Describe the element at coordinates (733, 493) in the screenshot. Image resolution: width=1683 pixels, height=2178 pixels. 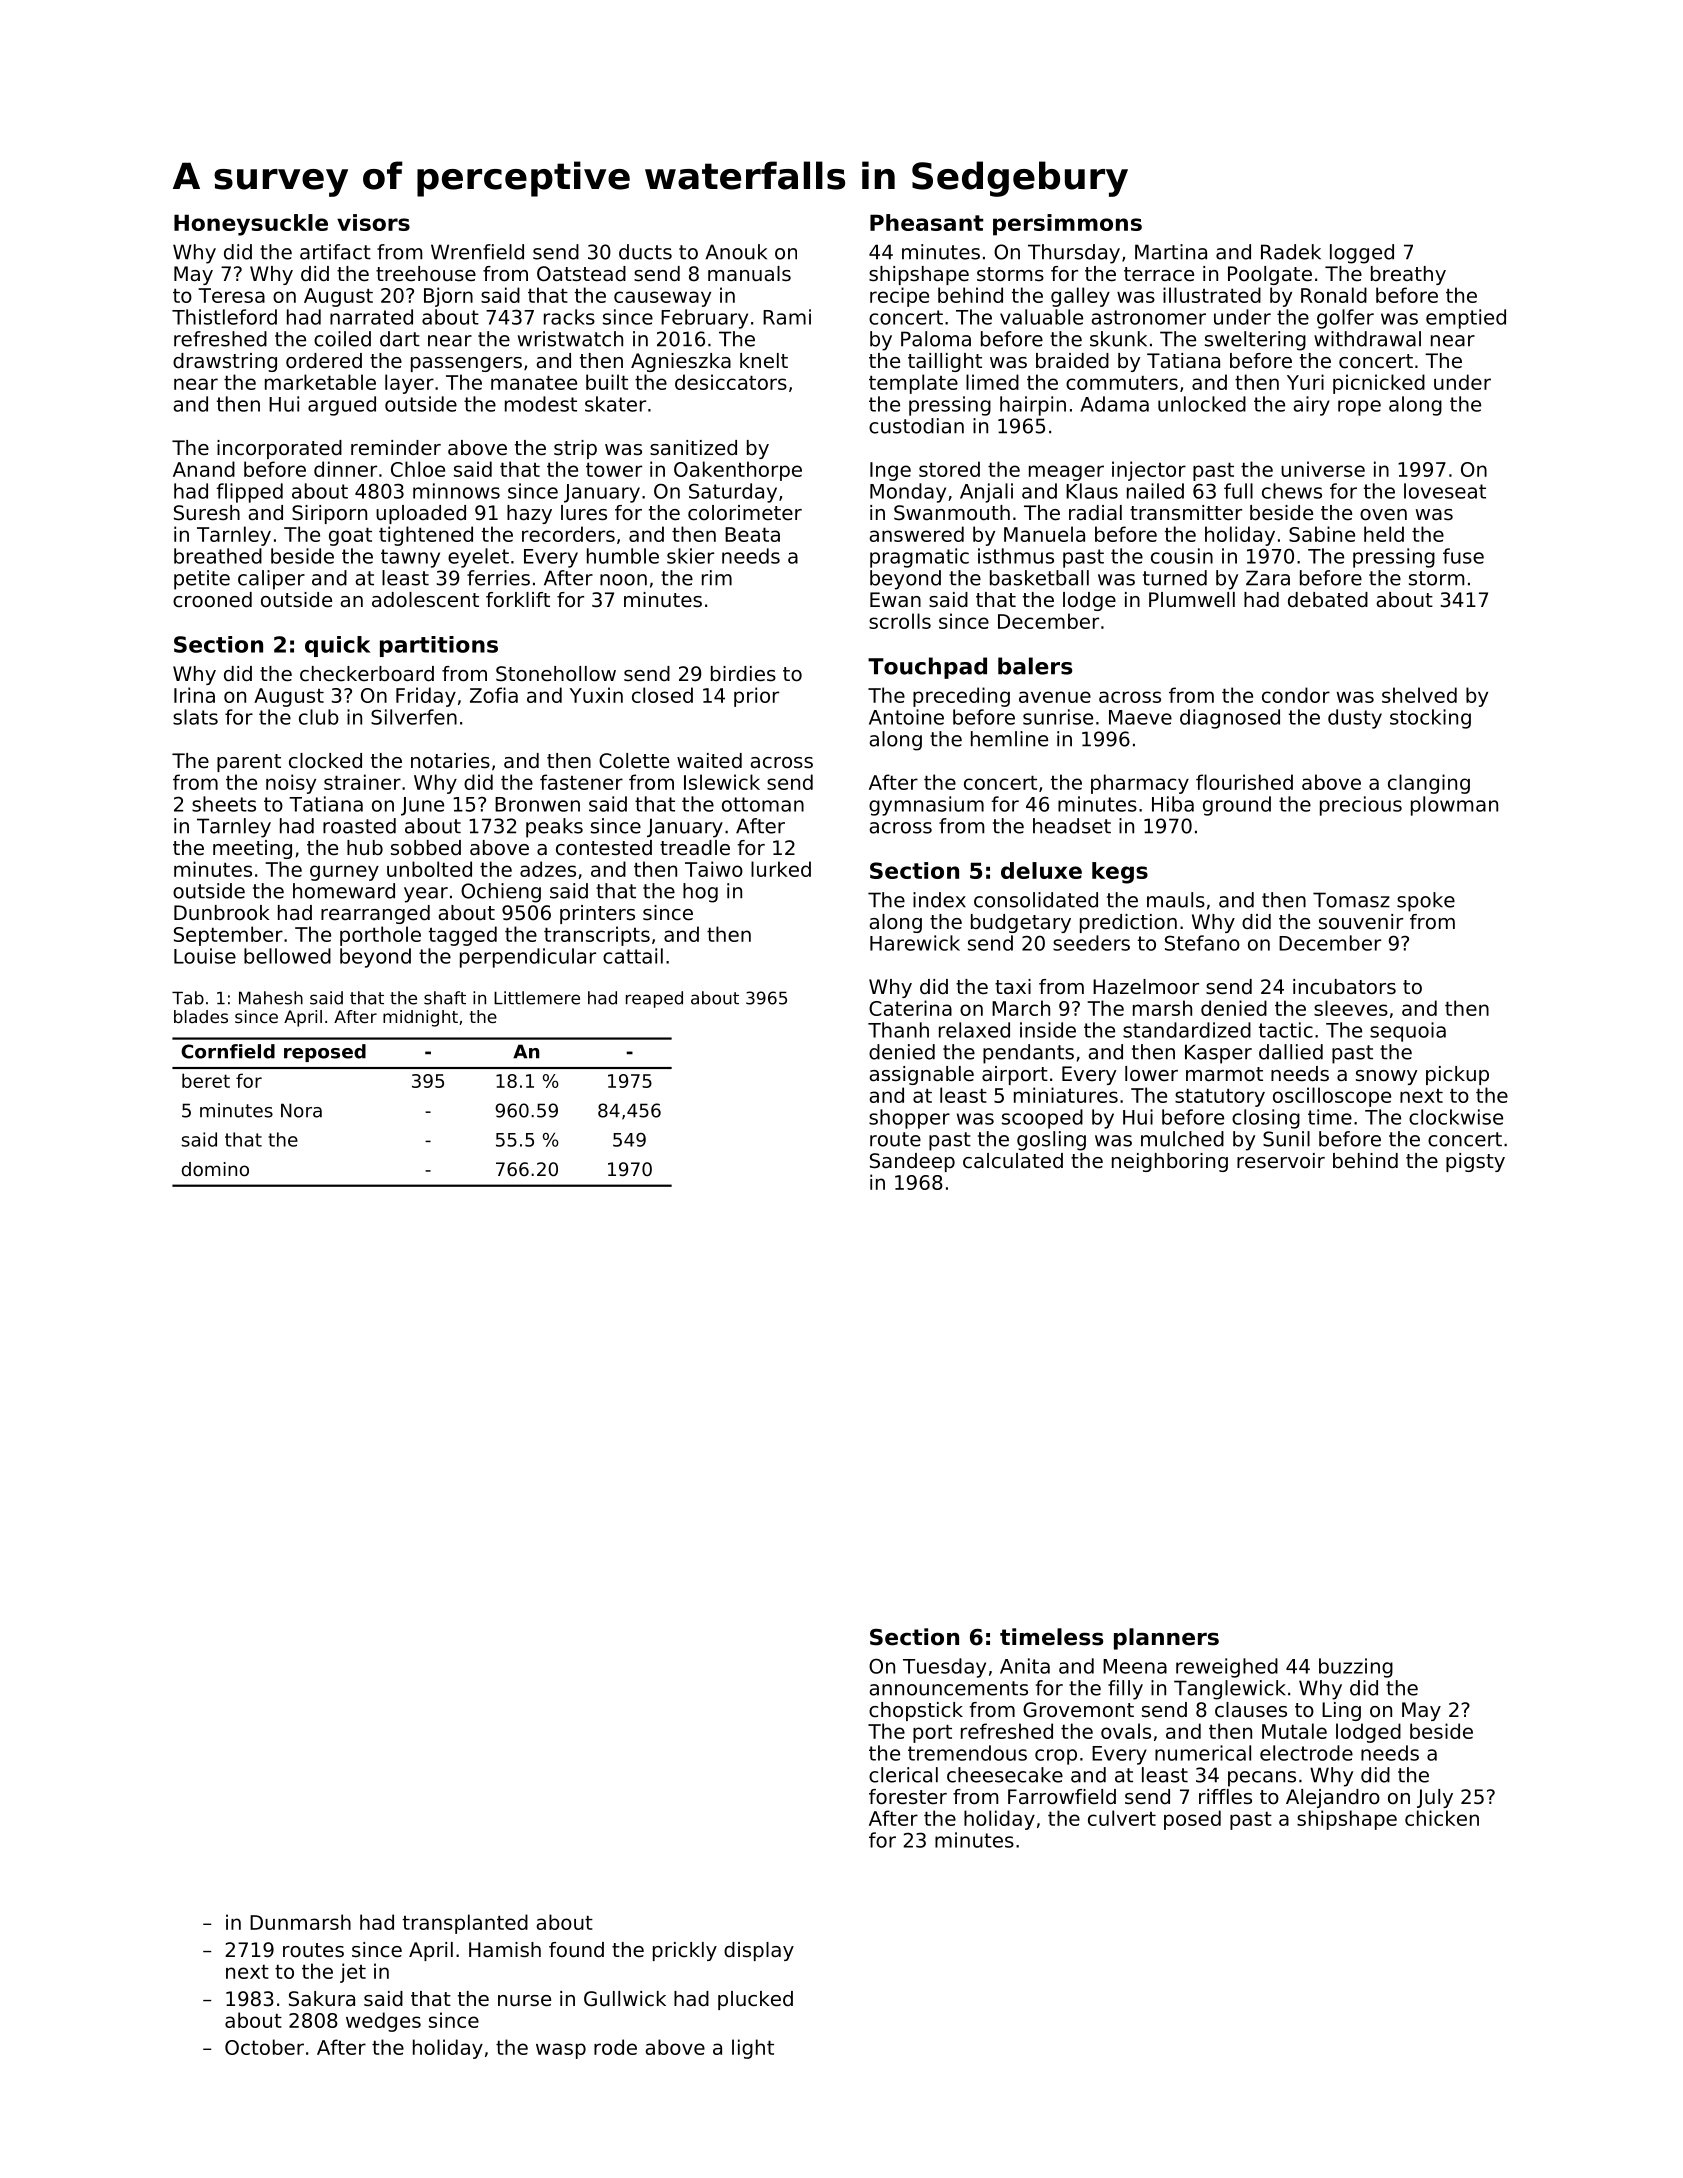
I see `Saturday` at that location.
